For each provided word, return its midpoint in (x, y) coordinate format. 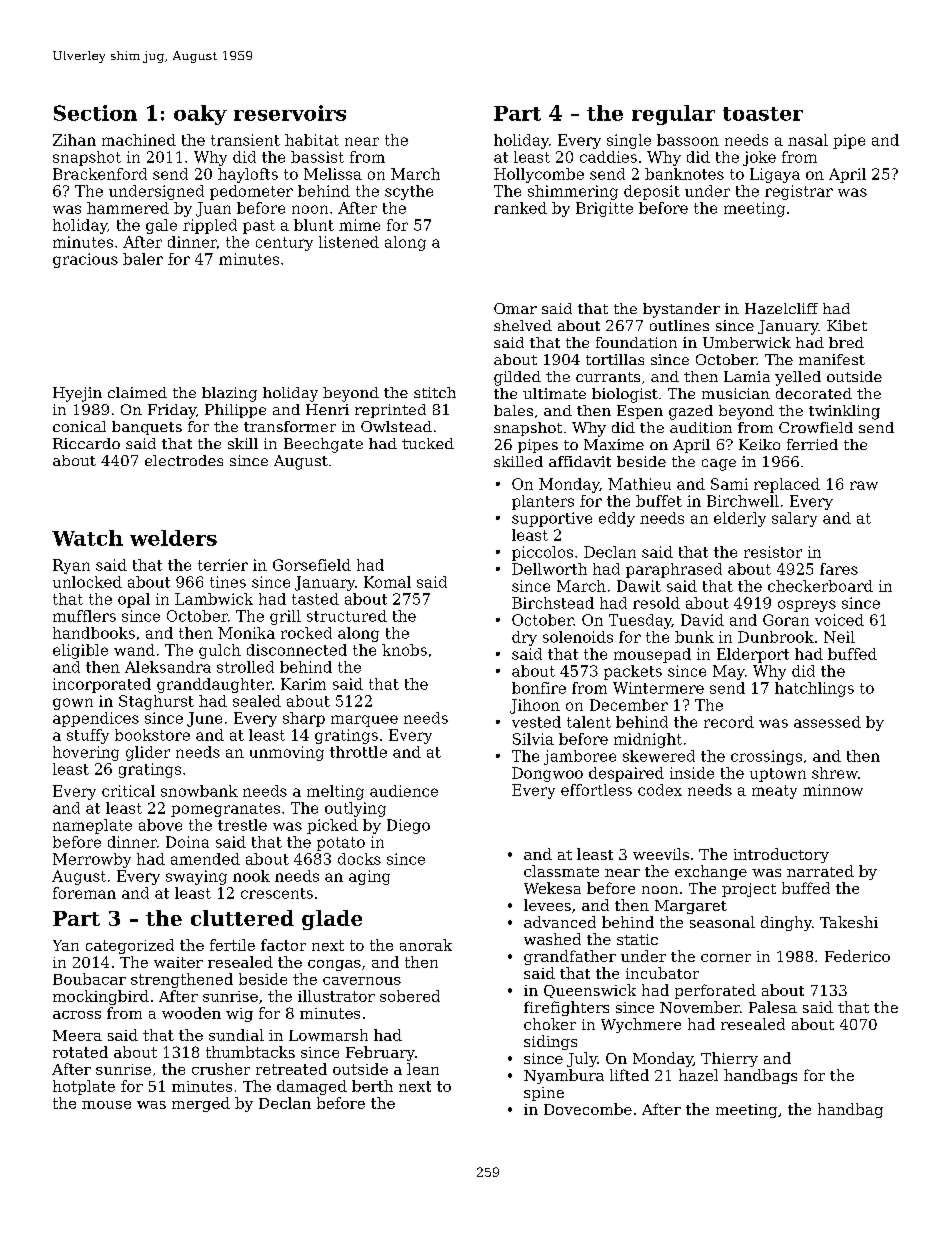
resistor (773, 552)
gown (73, 704)
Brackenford (100, 174)
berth (372, 1086)
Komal (387, 582)
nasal (808, 140)
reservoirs (290, 113)
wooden (191, 1013)
